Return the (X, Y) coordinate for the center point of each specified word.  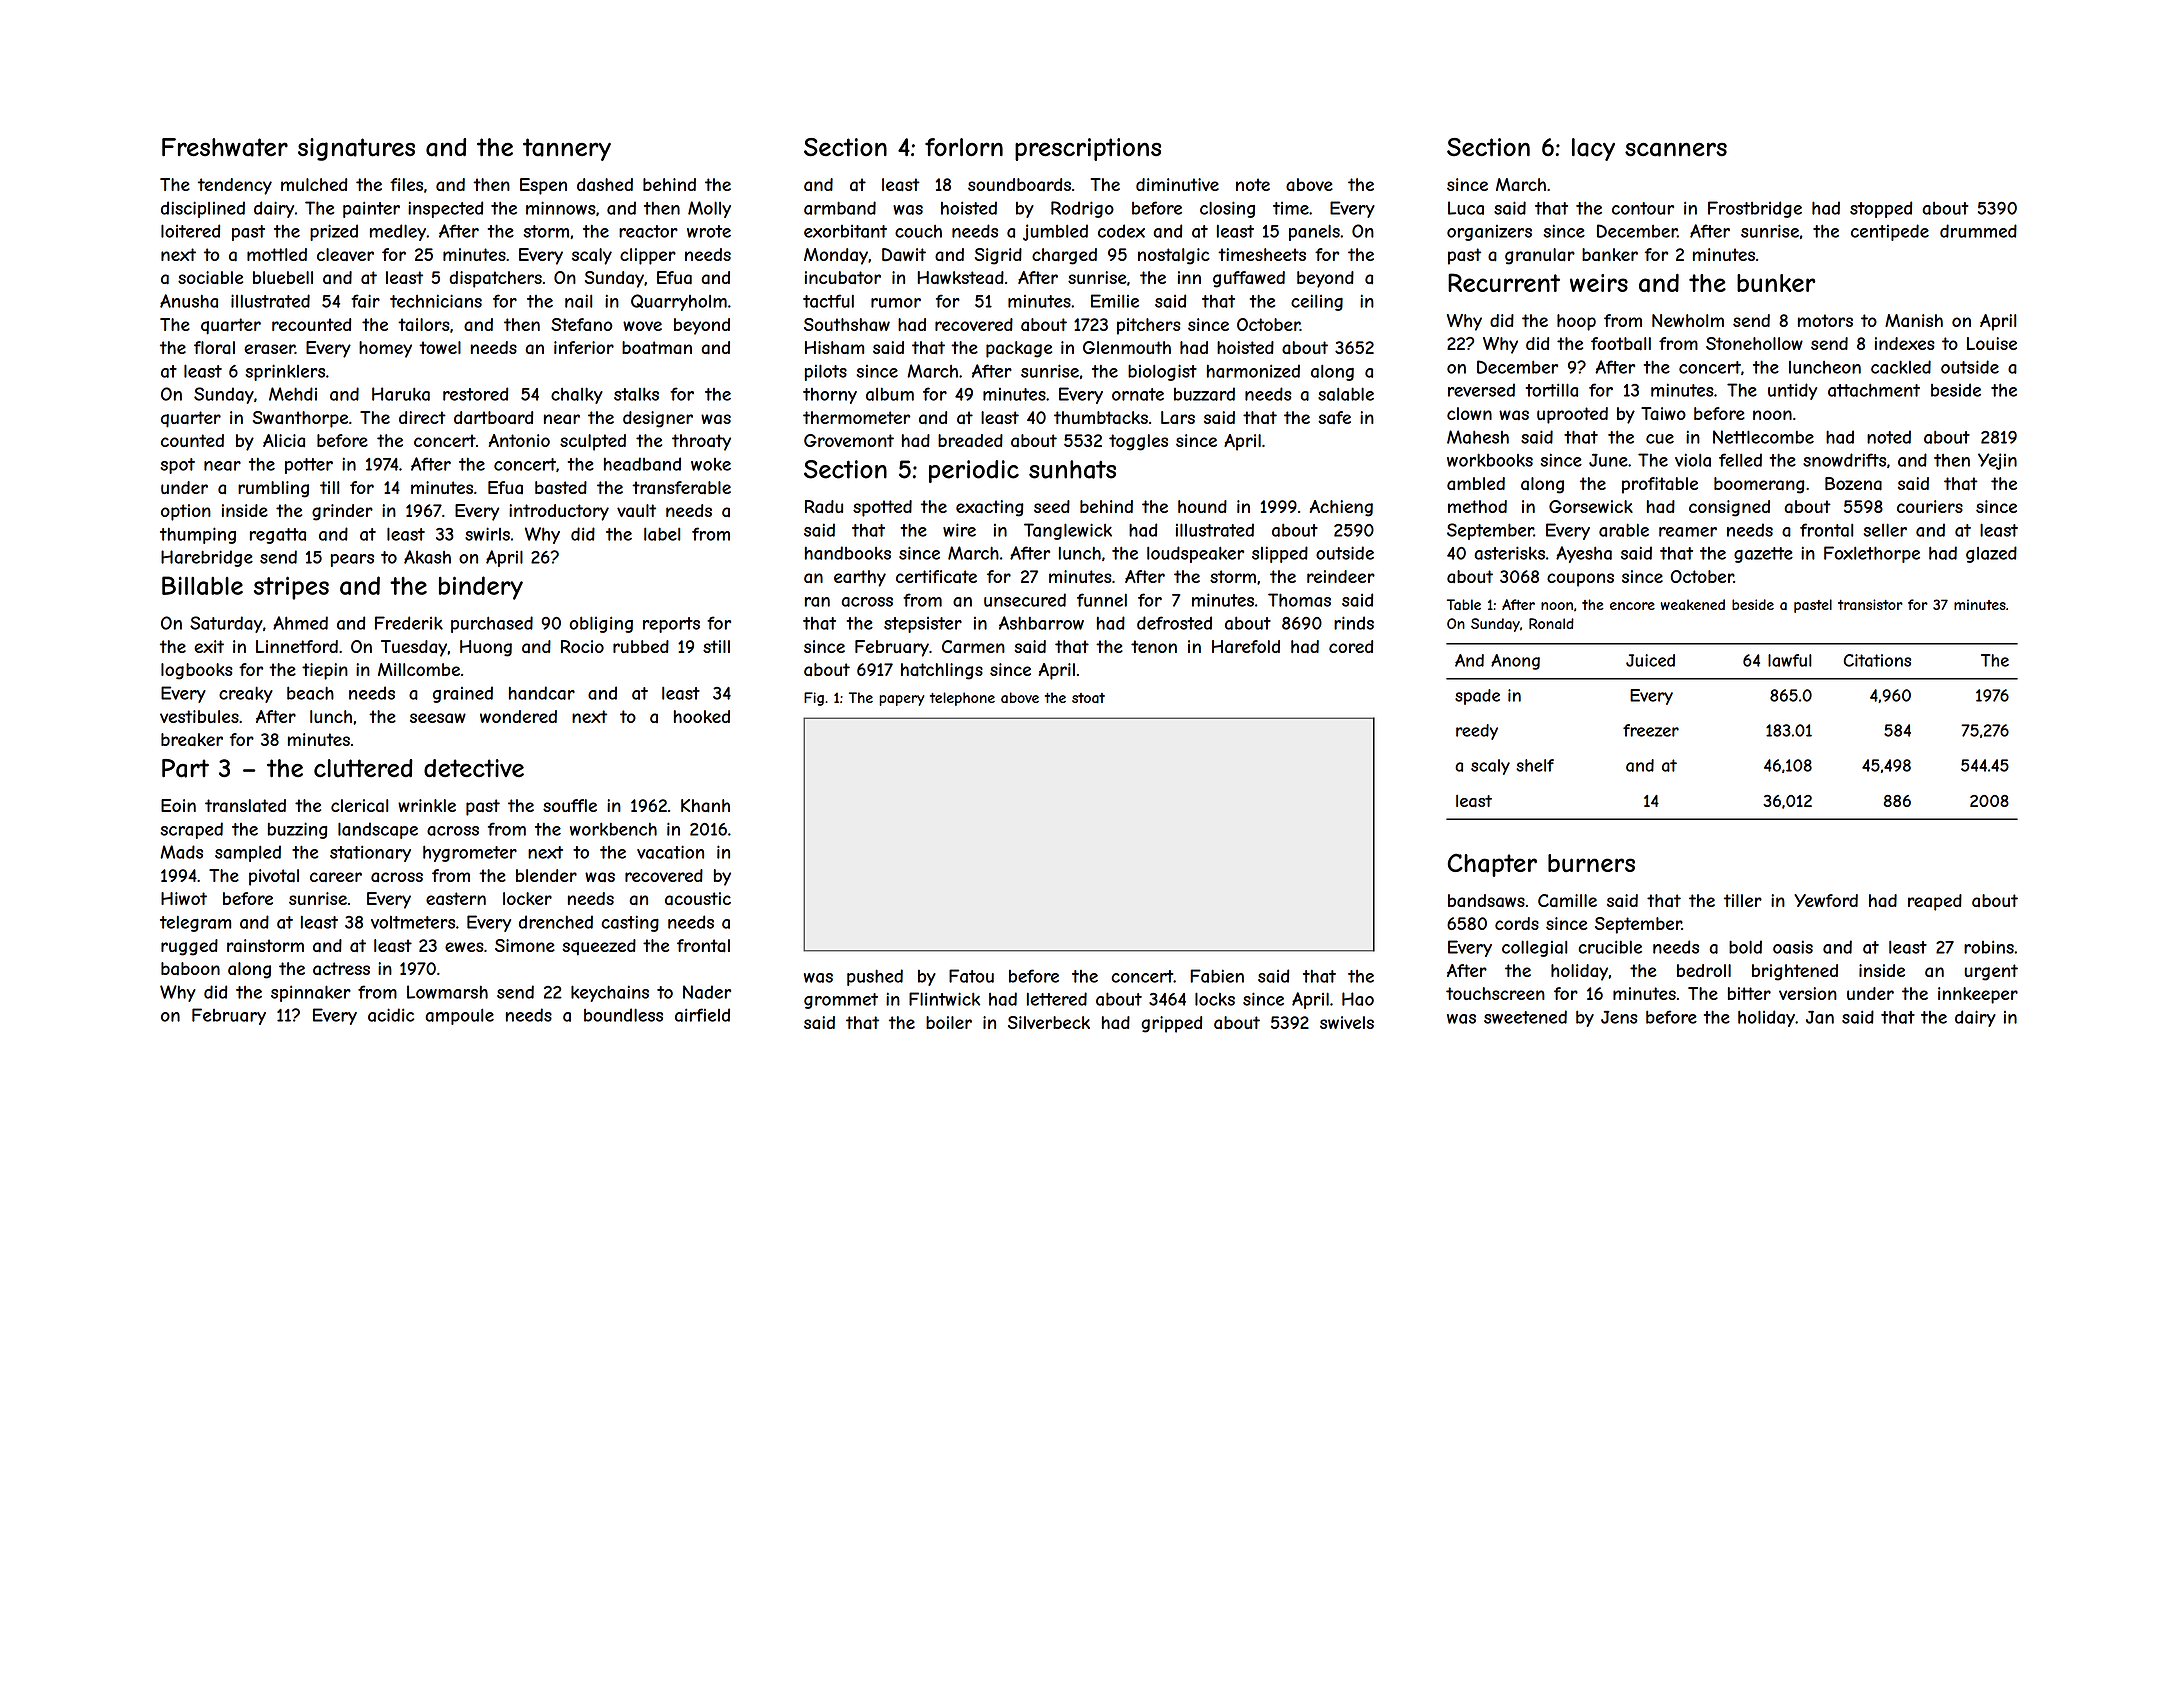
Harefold (1246, 646)
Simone (525, 945)
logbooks (197, 671)
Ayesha (1584, 554)
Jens (1619, 1017)
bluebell (283, 277)
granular (1540, 256)
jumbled (1055, 232)
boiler (949, 1022)
